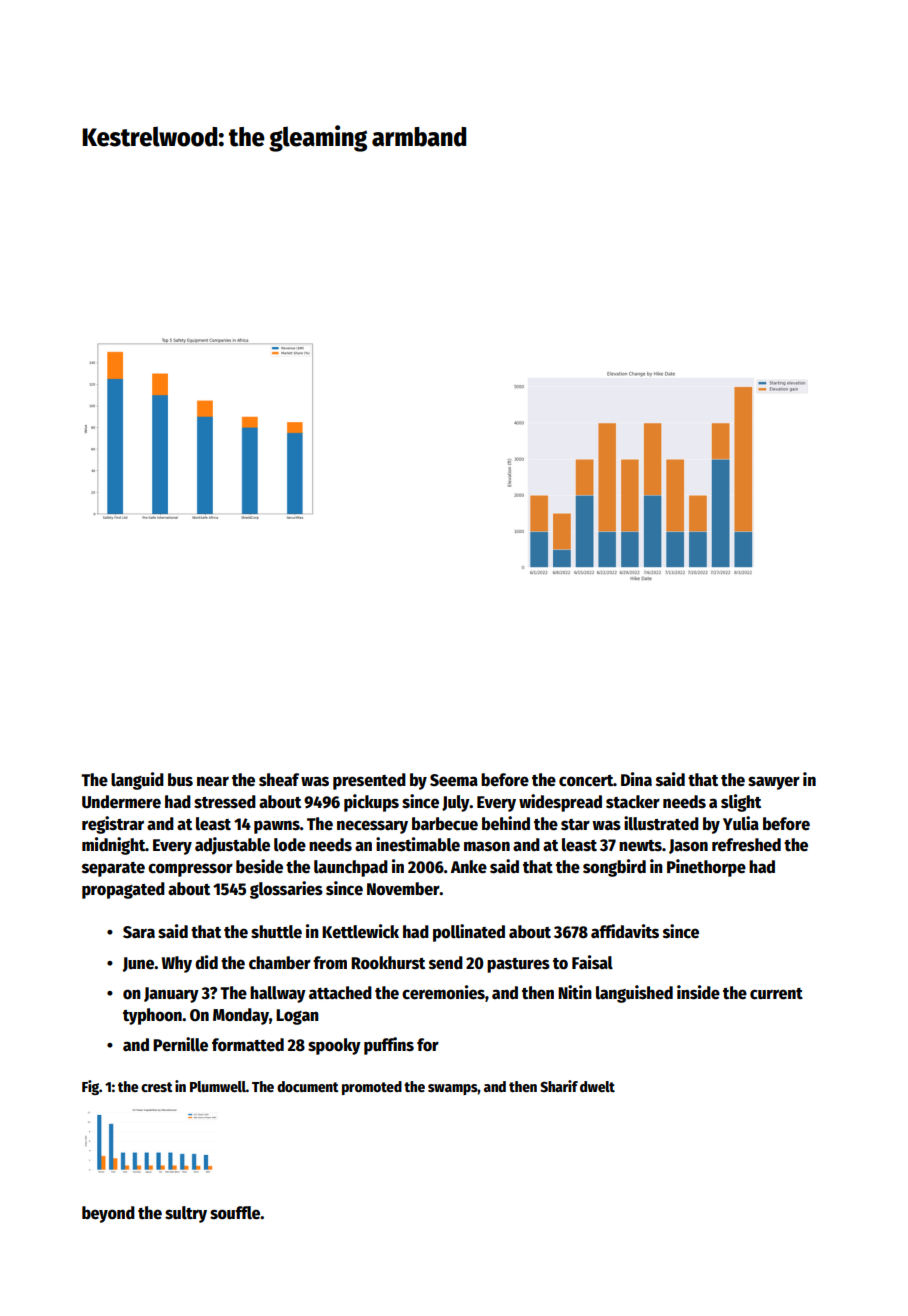  What do you see at coordinates (453, 1089) in the screenshot?
I see `swamps` at bounding box center [453, 1089].
